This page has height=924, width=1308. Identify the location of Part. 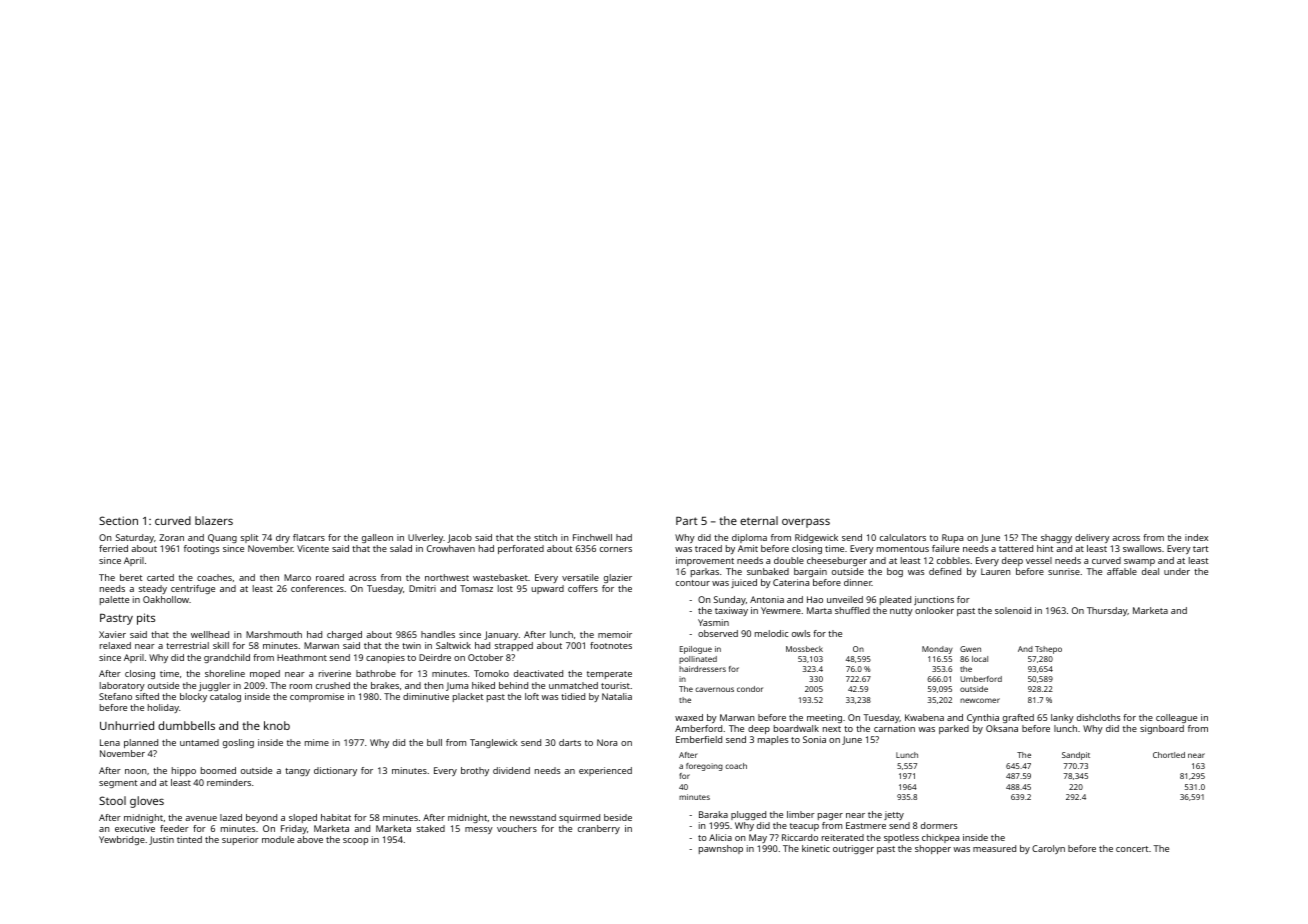
(687, 521).
